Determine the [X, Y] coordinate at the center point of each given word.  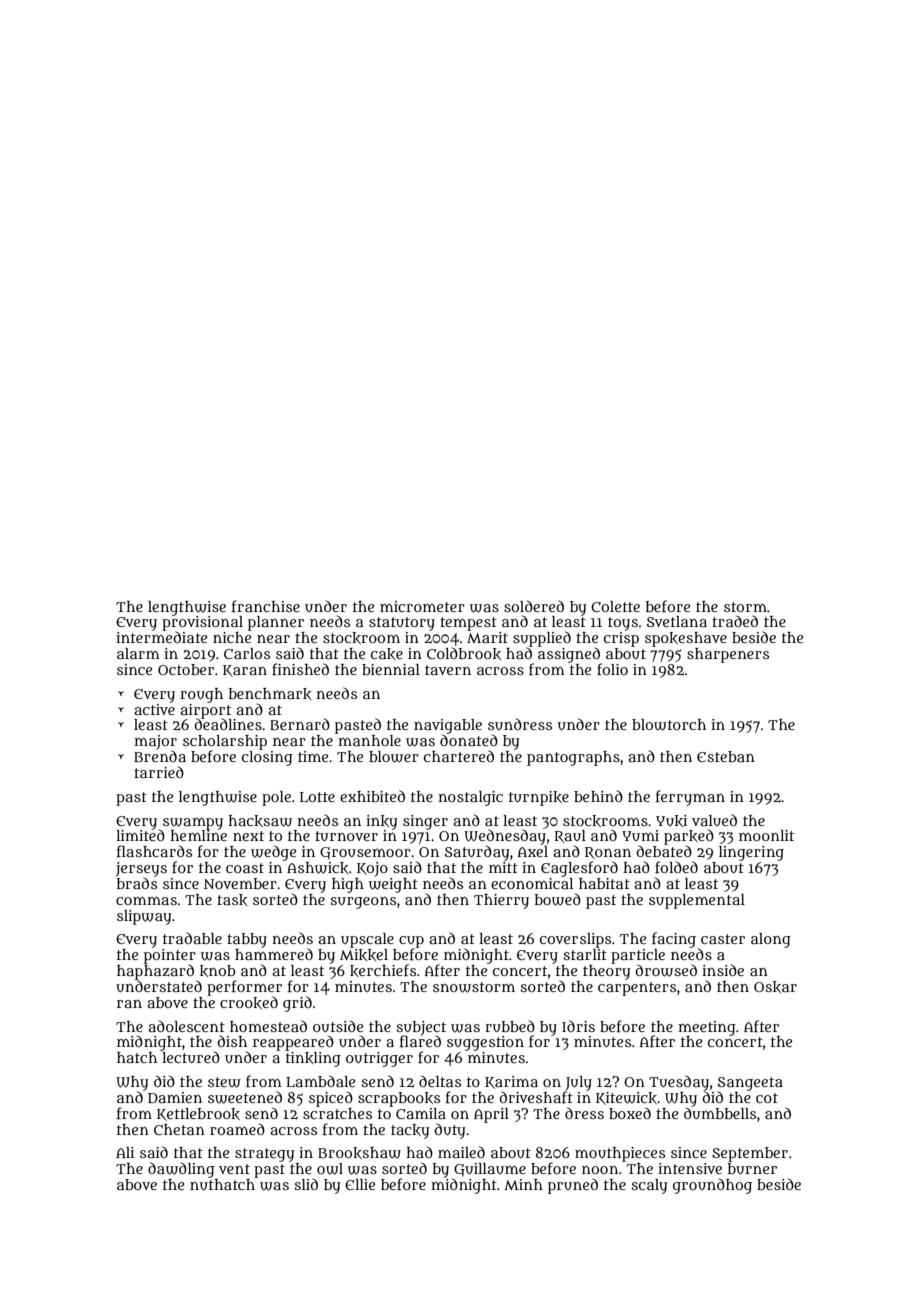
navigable [448, 726]
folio [612, 669]
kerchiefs [383, 970]
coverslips [575, 940]
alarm [138, 653]
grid [297, 1004]
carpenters [637, 989]
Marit [487, 637]
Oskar [775, 987]
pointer [170, 956]
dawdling [181, 1170]
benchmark [270, 694]
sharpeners [728, 655]
